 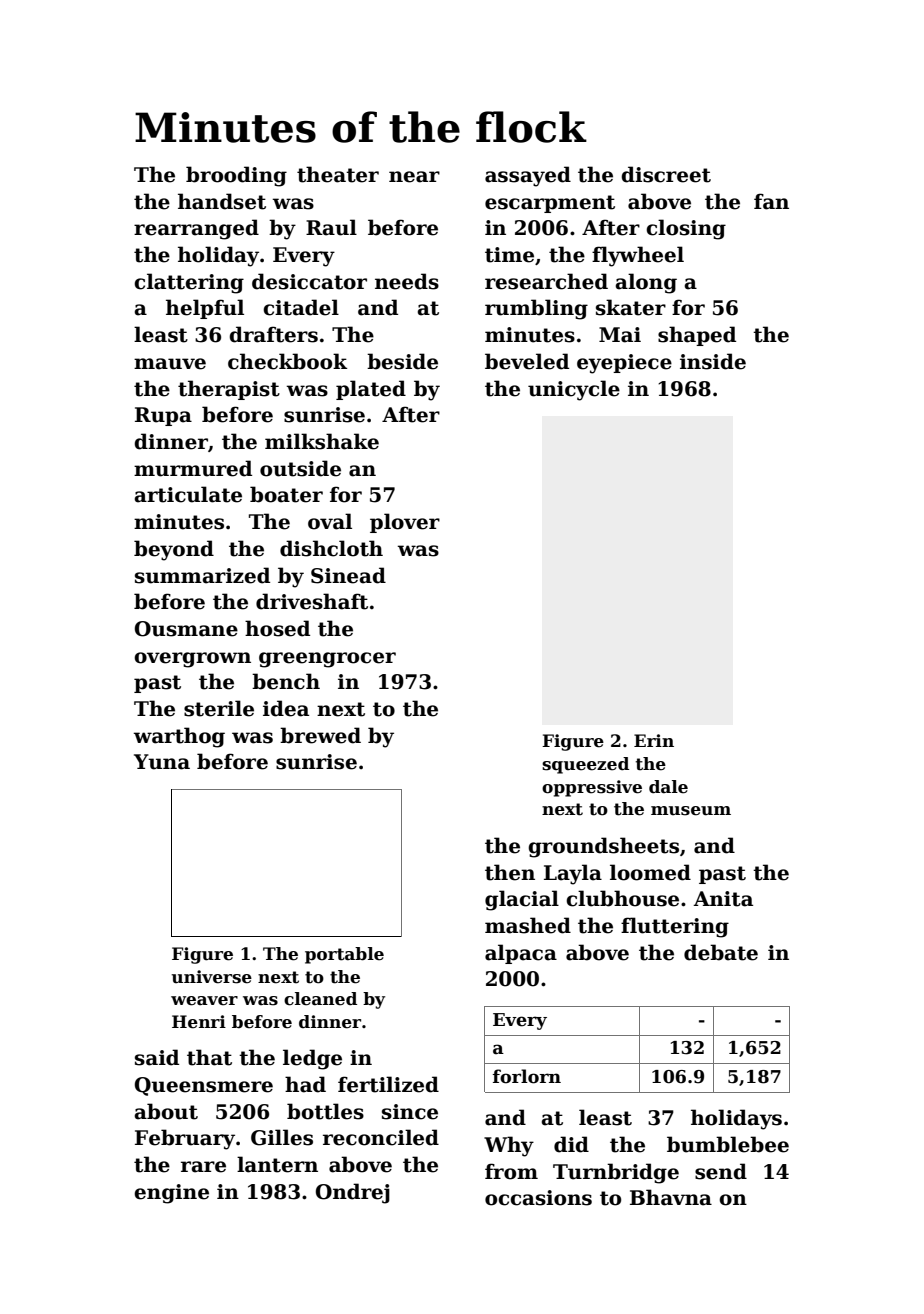 What do you see at coordinates (721, 952) in the document?
I see `debate` at bounding box center [721, 952].
